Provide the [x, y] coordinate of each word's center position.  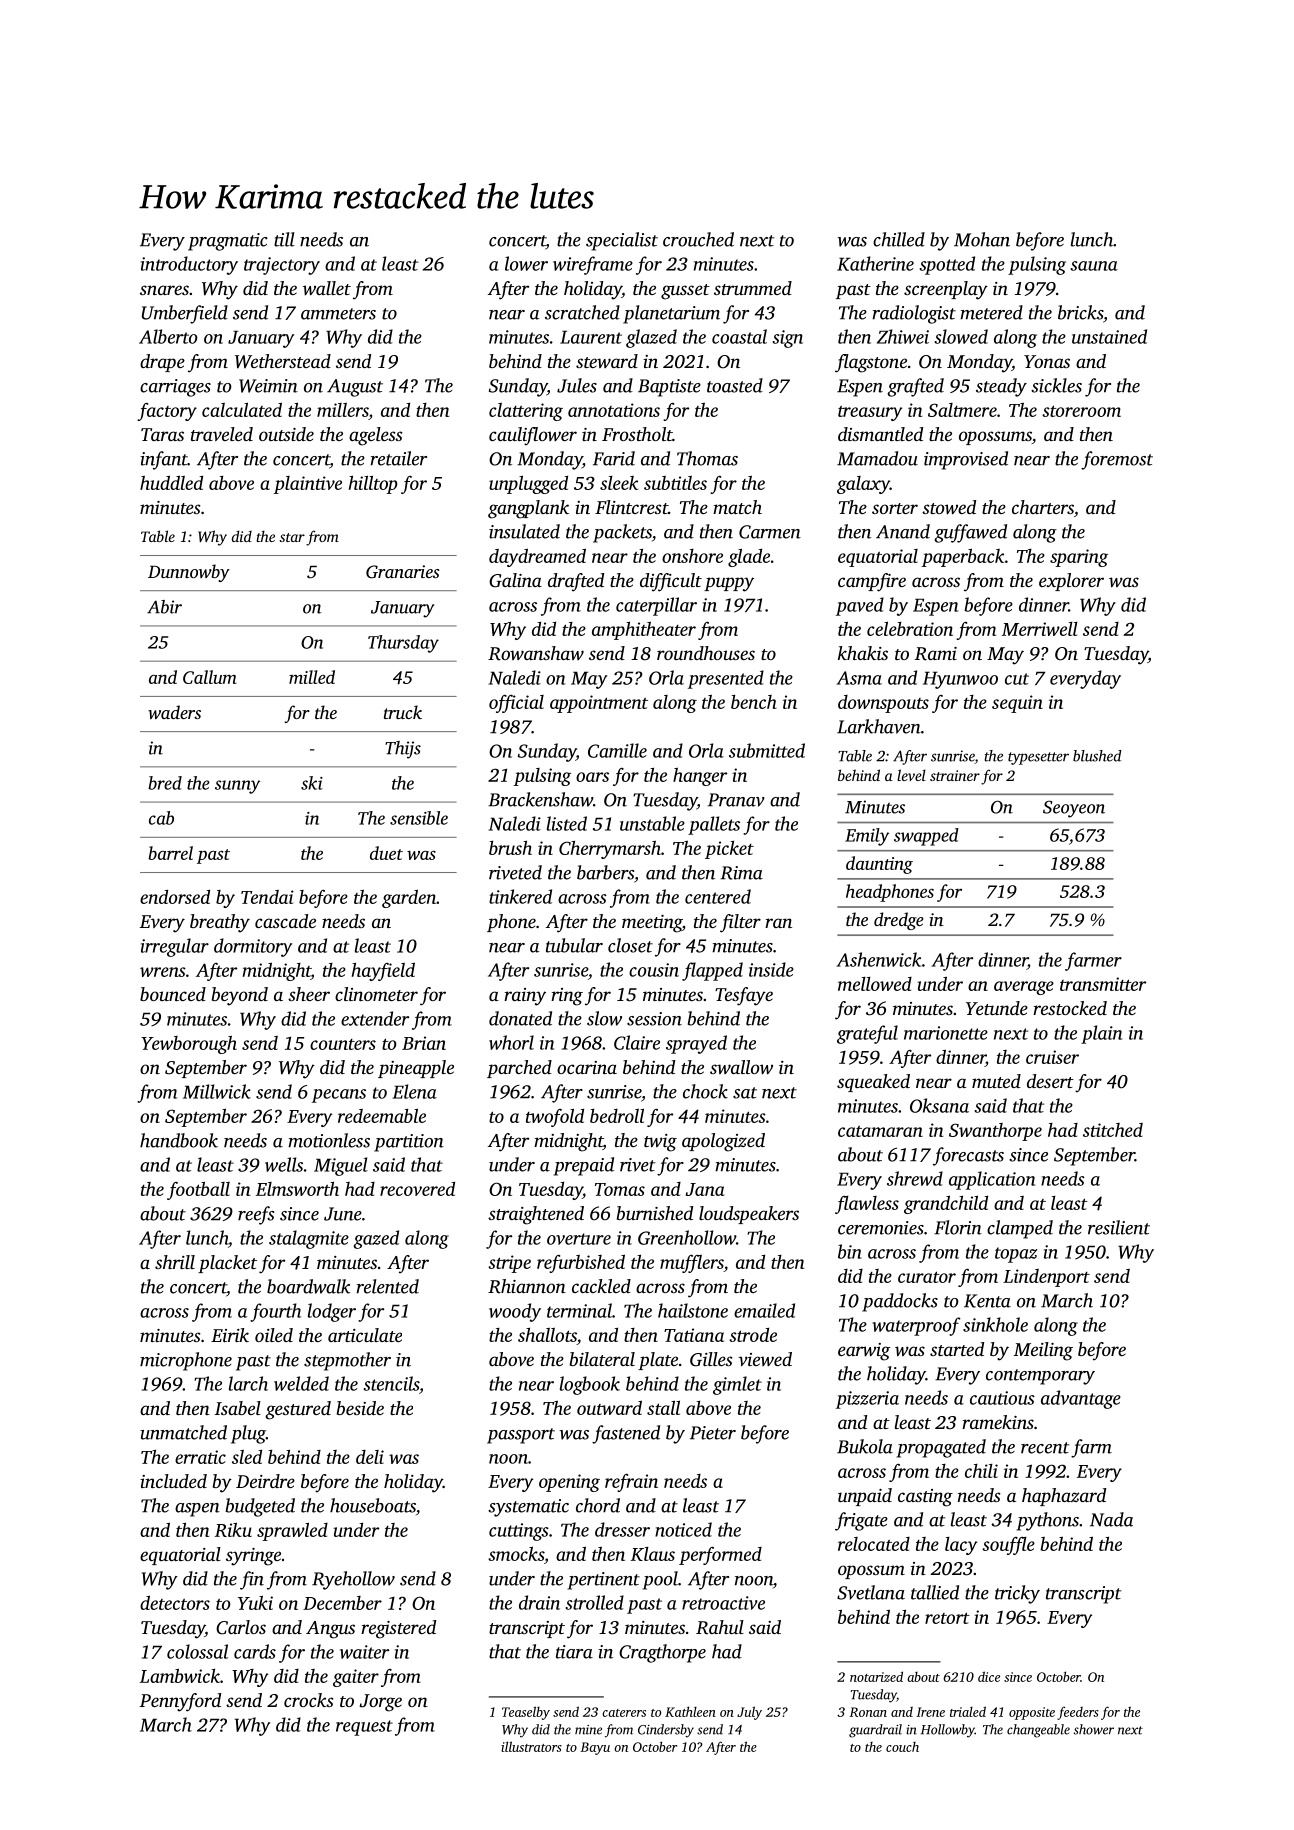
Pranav [736, 800]
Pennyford [180, 1702]
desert [1050, 1081]
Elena [414, 1091]
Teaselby [526, 1713]
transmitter [1103, 984]
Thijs [403, 750]
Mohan [982, 239]
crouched [698, 239]
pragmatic [228, 242]
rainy [525, 997]
